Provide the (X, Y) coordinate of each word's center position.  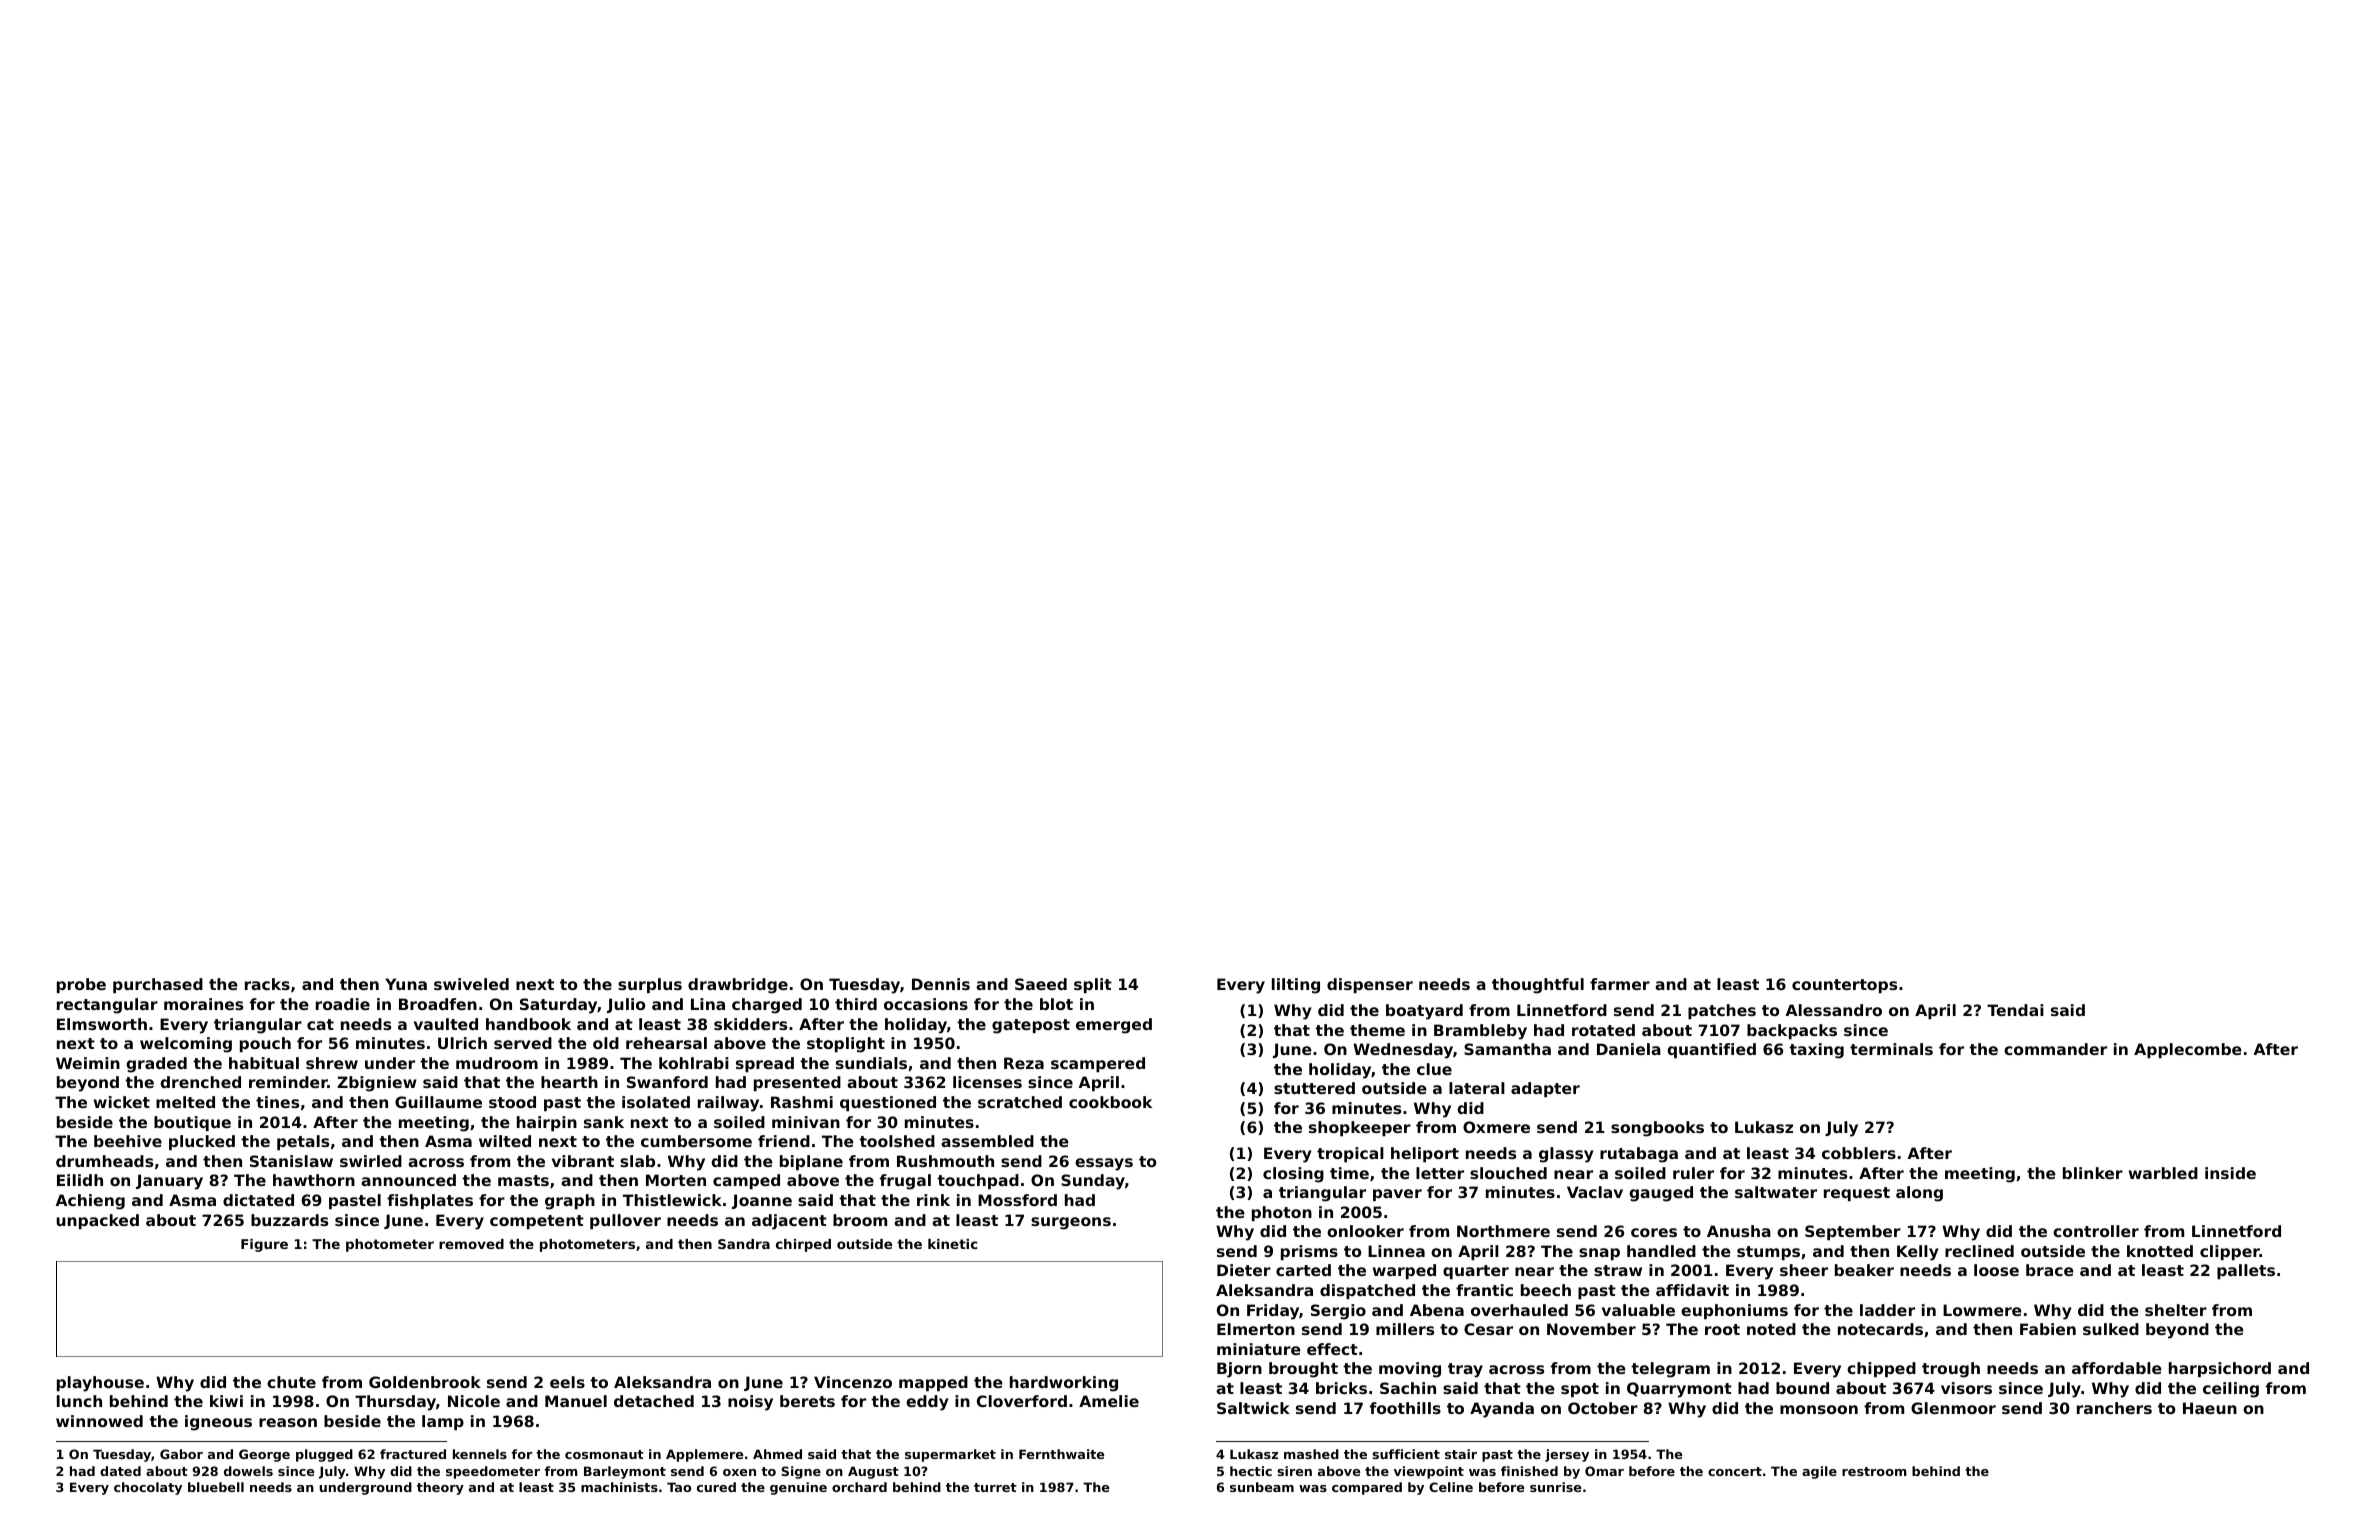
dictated (258, 1200)
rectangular (107, 1006)
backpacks (1792, 1031)
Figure (264, 1245)
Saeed (1041, 984)
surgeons (1071, 1223)
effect (1332, 1349)
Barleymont (625, 1472)
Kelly (1918, 1253)
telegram (1670, 1370)
